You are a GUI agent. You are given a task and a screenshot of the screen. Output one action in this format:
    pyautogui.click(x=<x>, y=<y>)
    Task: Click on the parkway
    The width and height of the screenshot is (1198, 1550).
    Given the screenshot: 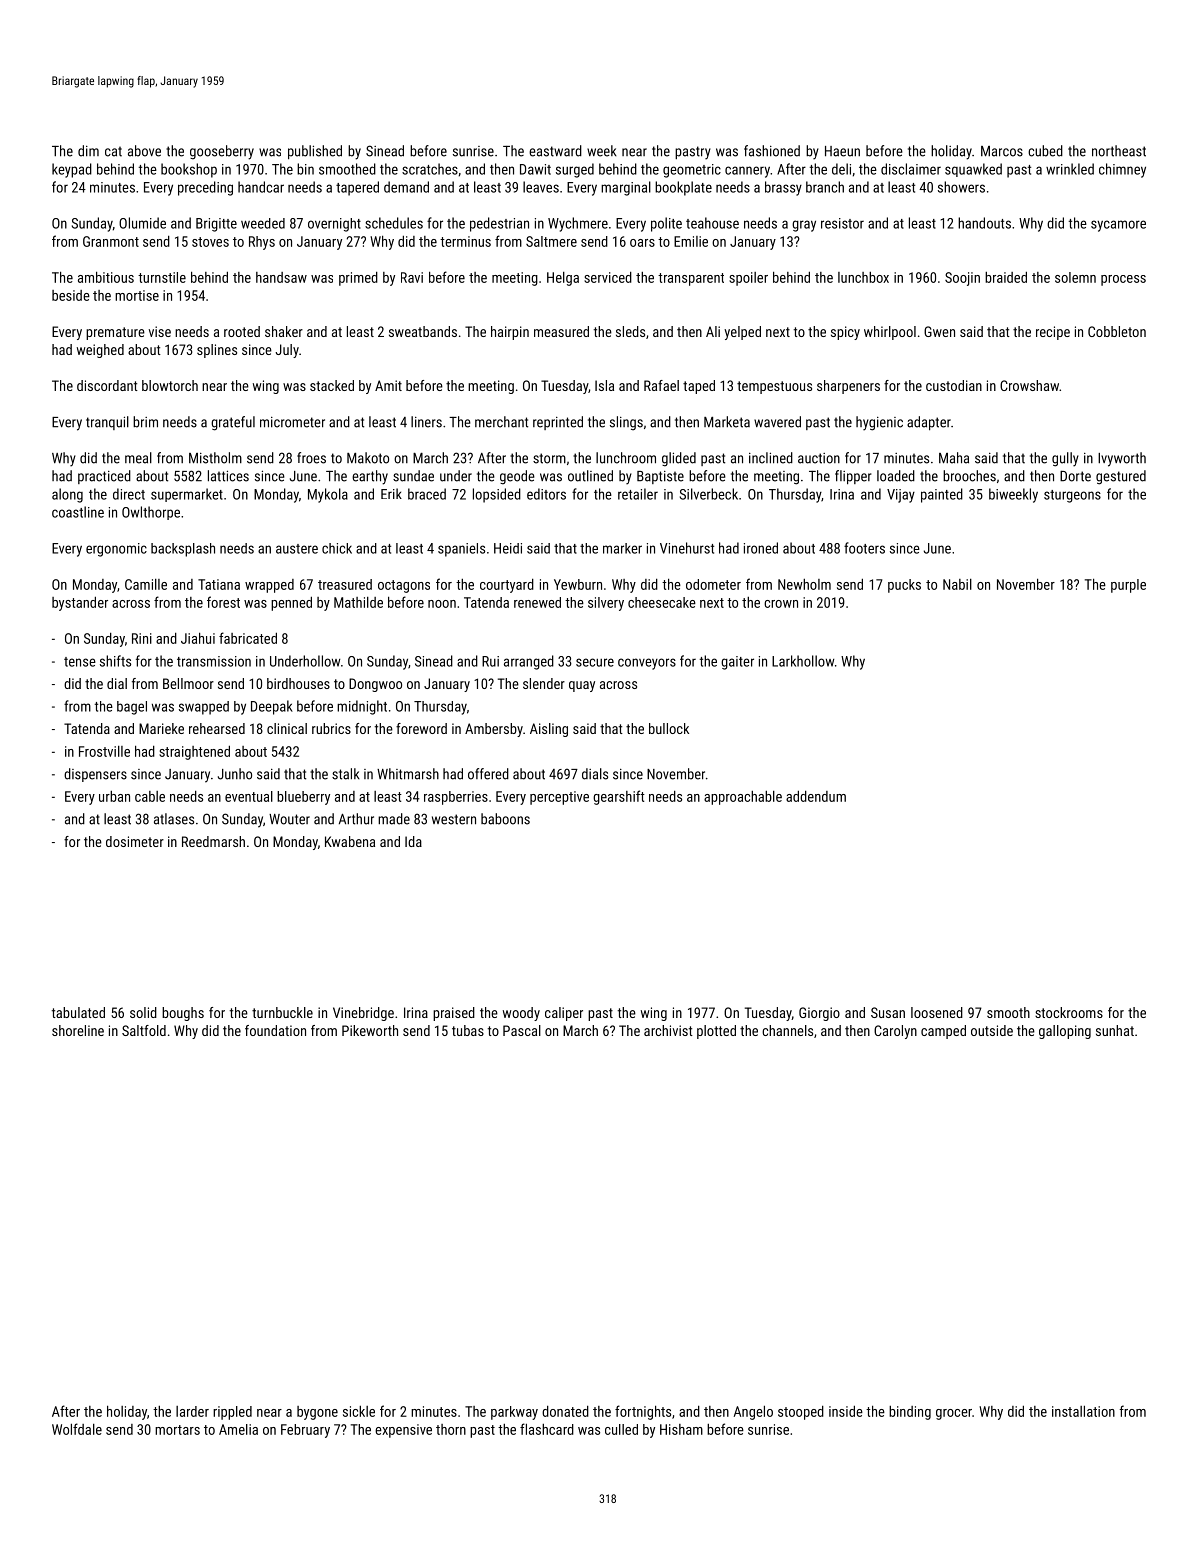 What is the action you would take?
    pyautogui.click(x=514, y=1413)
